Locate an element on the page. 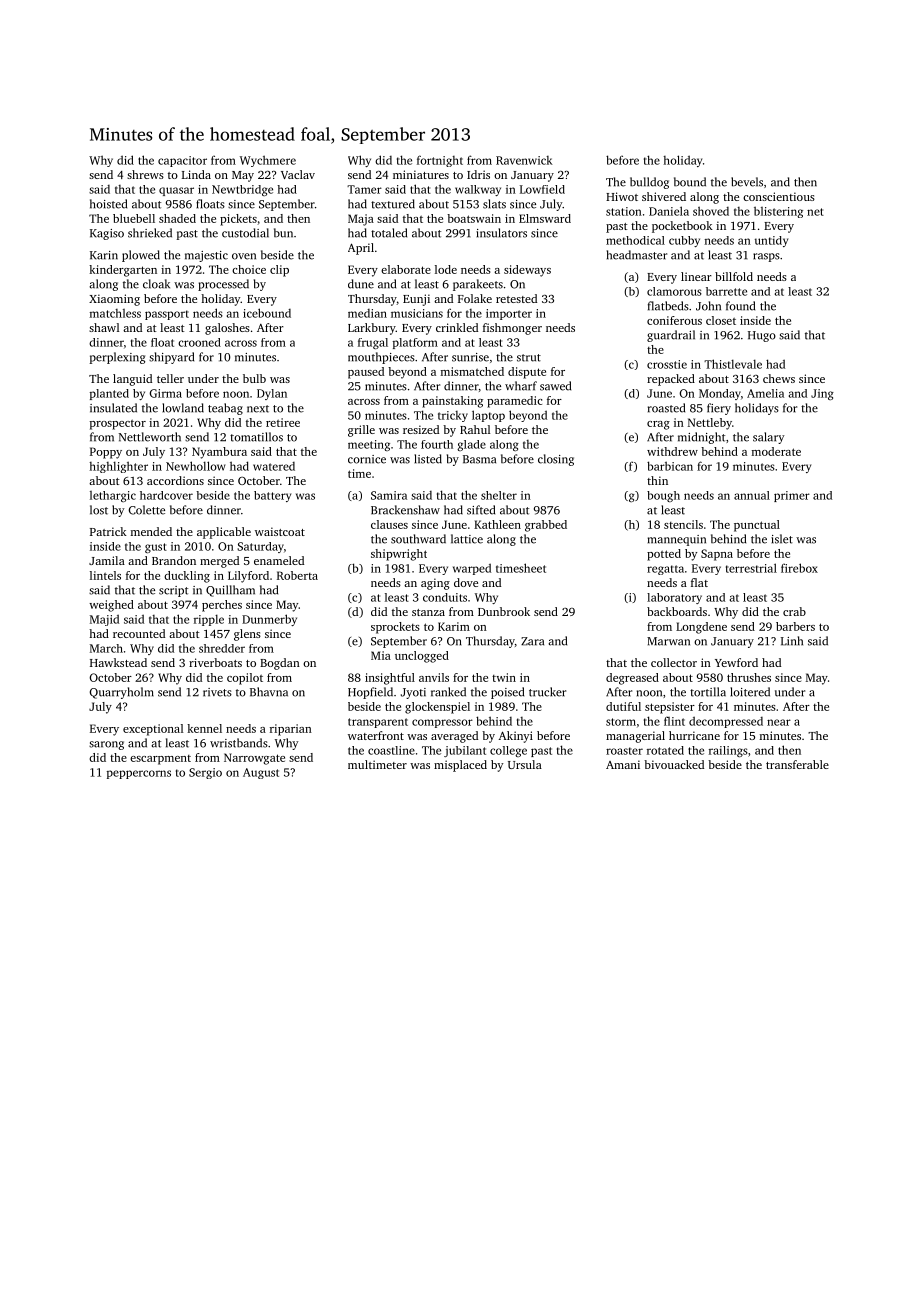 Image resolution: width=924 pixels, height=1308 pixels. quasar is located at coordinates (176, 191).
